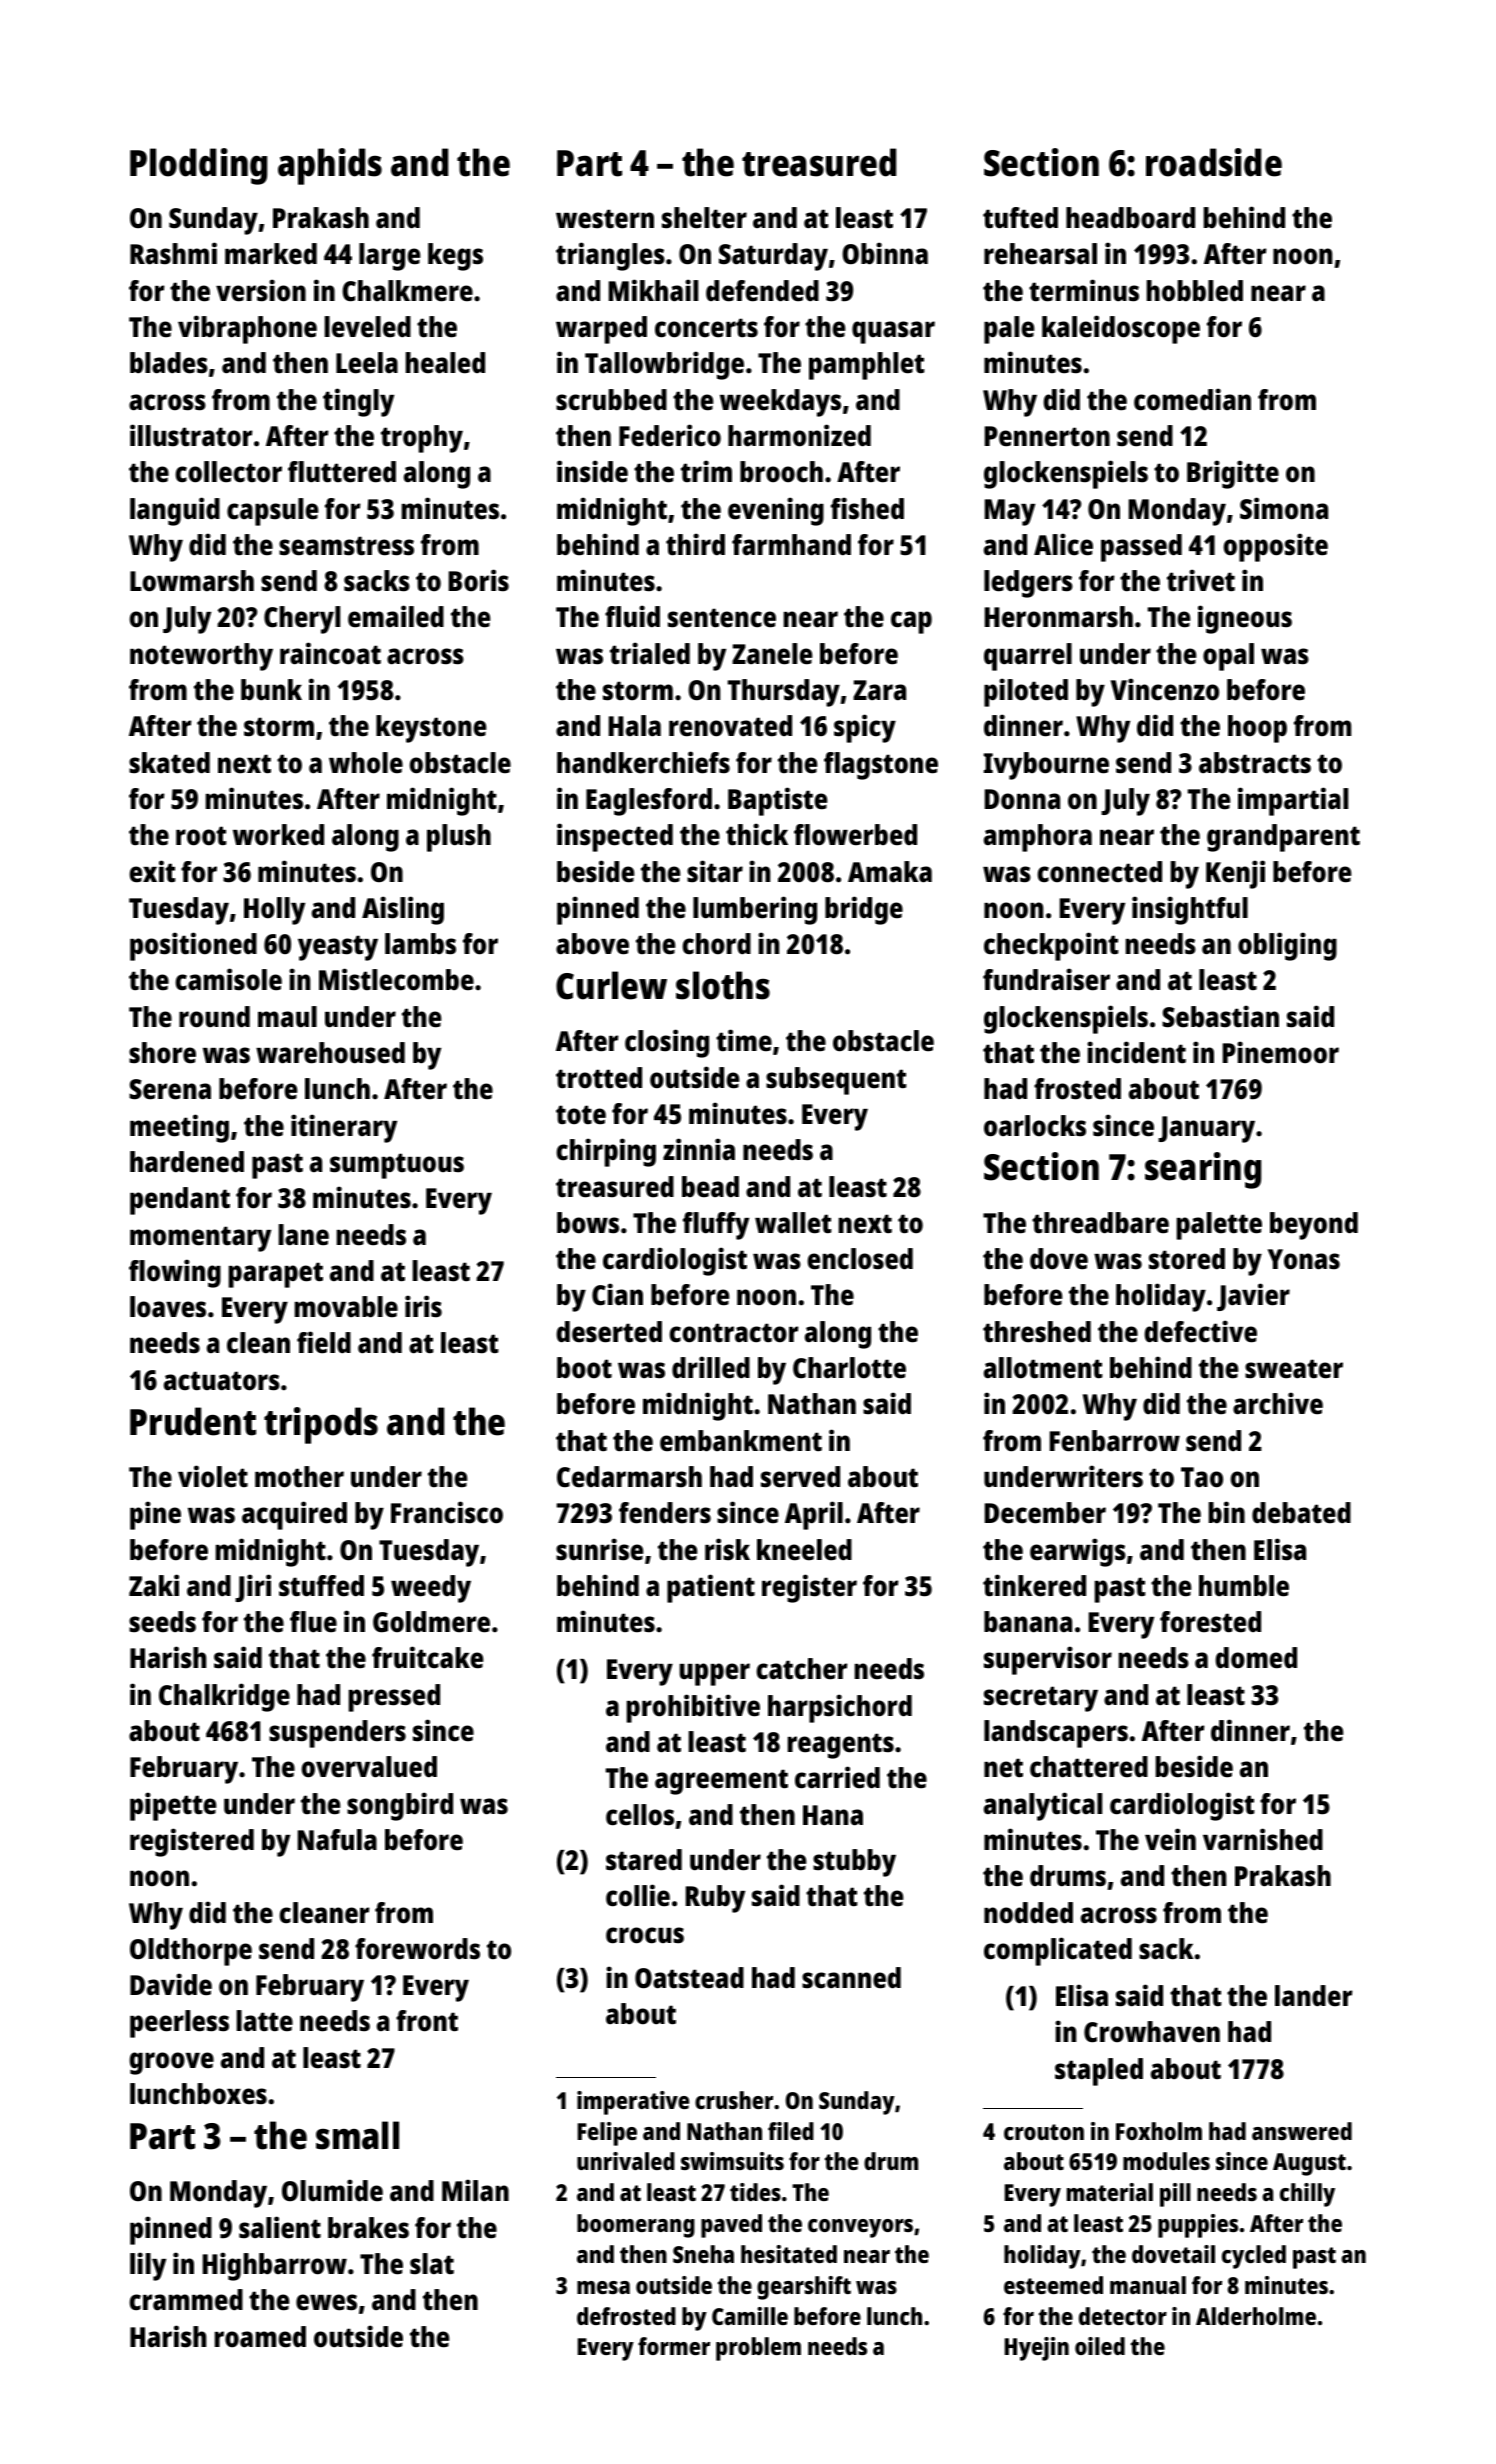  What do you see at coordinates (198, 166) in the document?
I see `Plodding` at bounding box center [198, 166].
